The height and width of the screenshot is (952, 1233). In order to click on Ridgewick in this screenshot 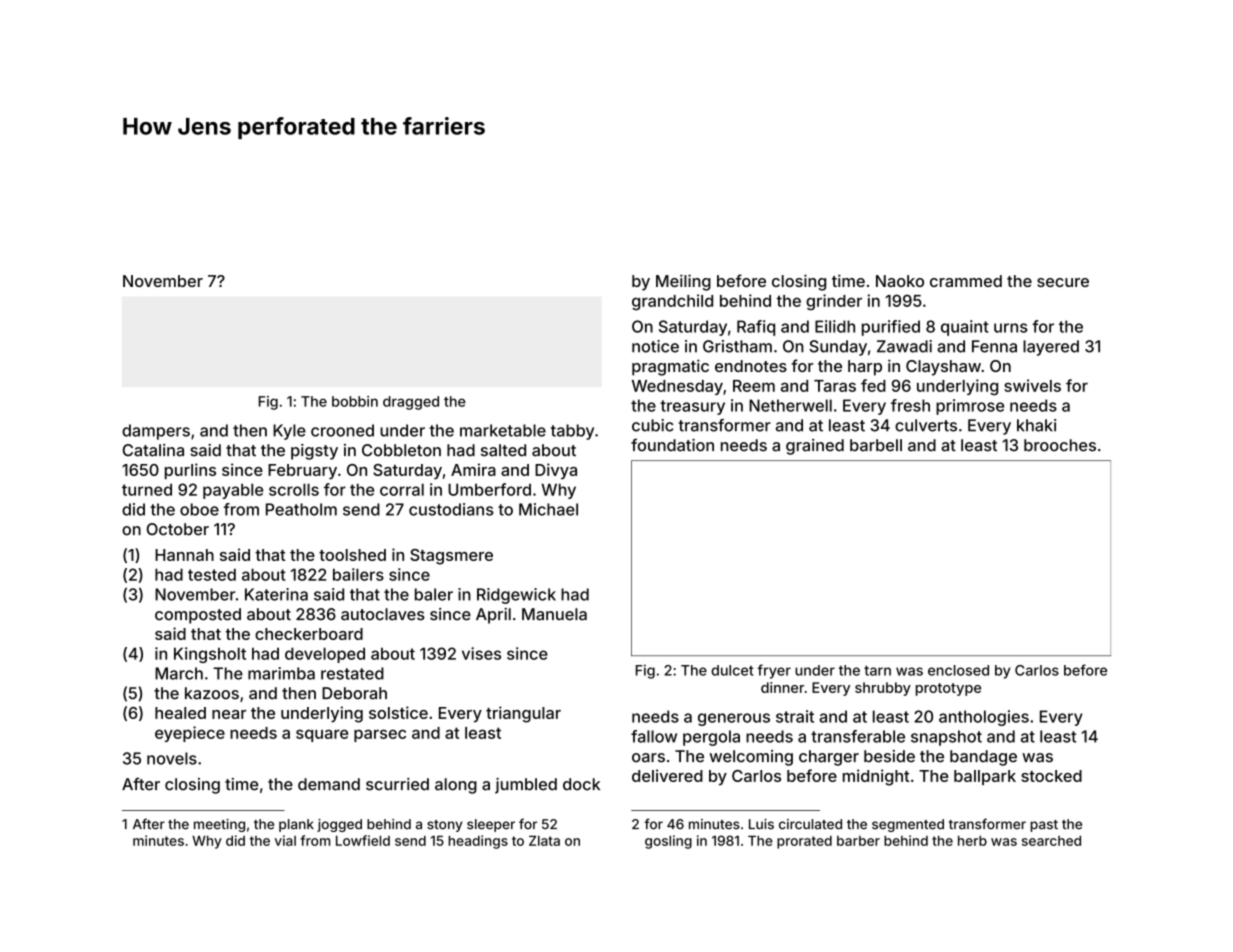, I will do `click(516, 596)`.
